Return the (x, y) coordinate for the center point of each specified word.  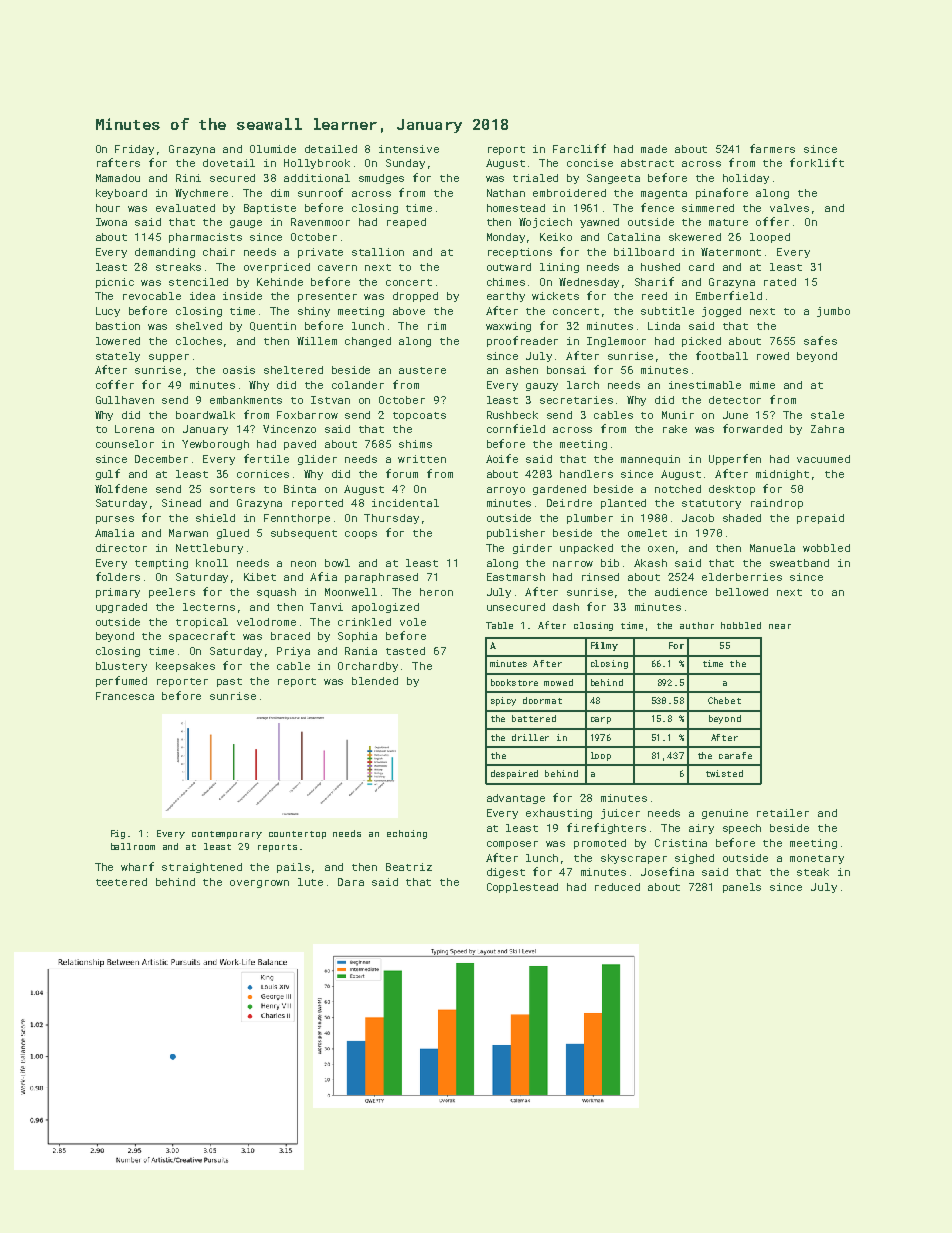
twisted (724, 773)
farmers (772, 148)
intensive (409, 149)
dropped (415, 297)
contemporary (227, 835)
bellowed (742, 592)
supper (169, 358)
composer (512, 845)
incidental (405, 503)
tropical (202, 623)
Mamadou (118, 178)
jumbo (833, 312)
